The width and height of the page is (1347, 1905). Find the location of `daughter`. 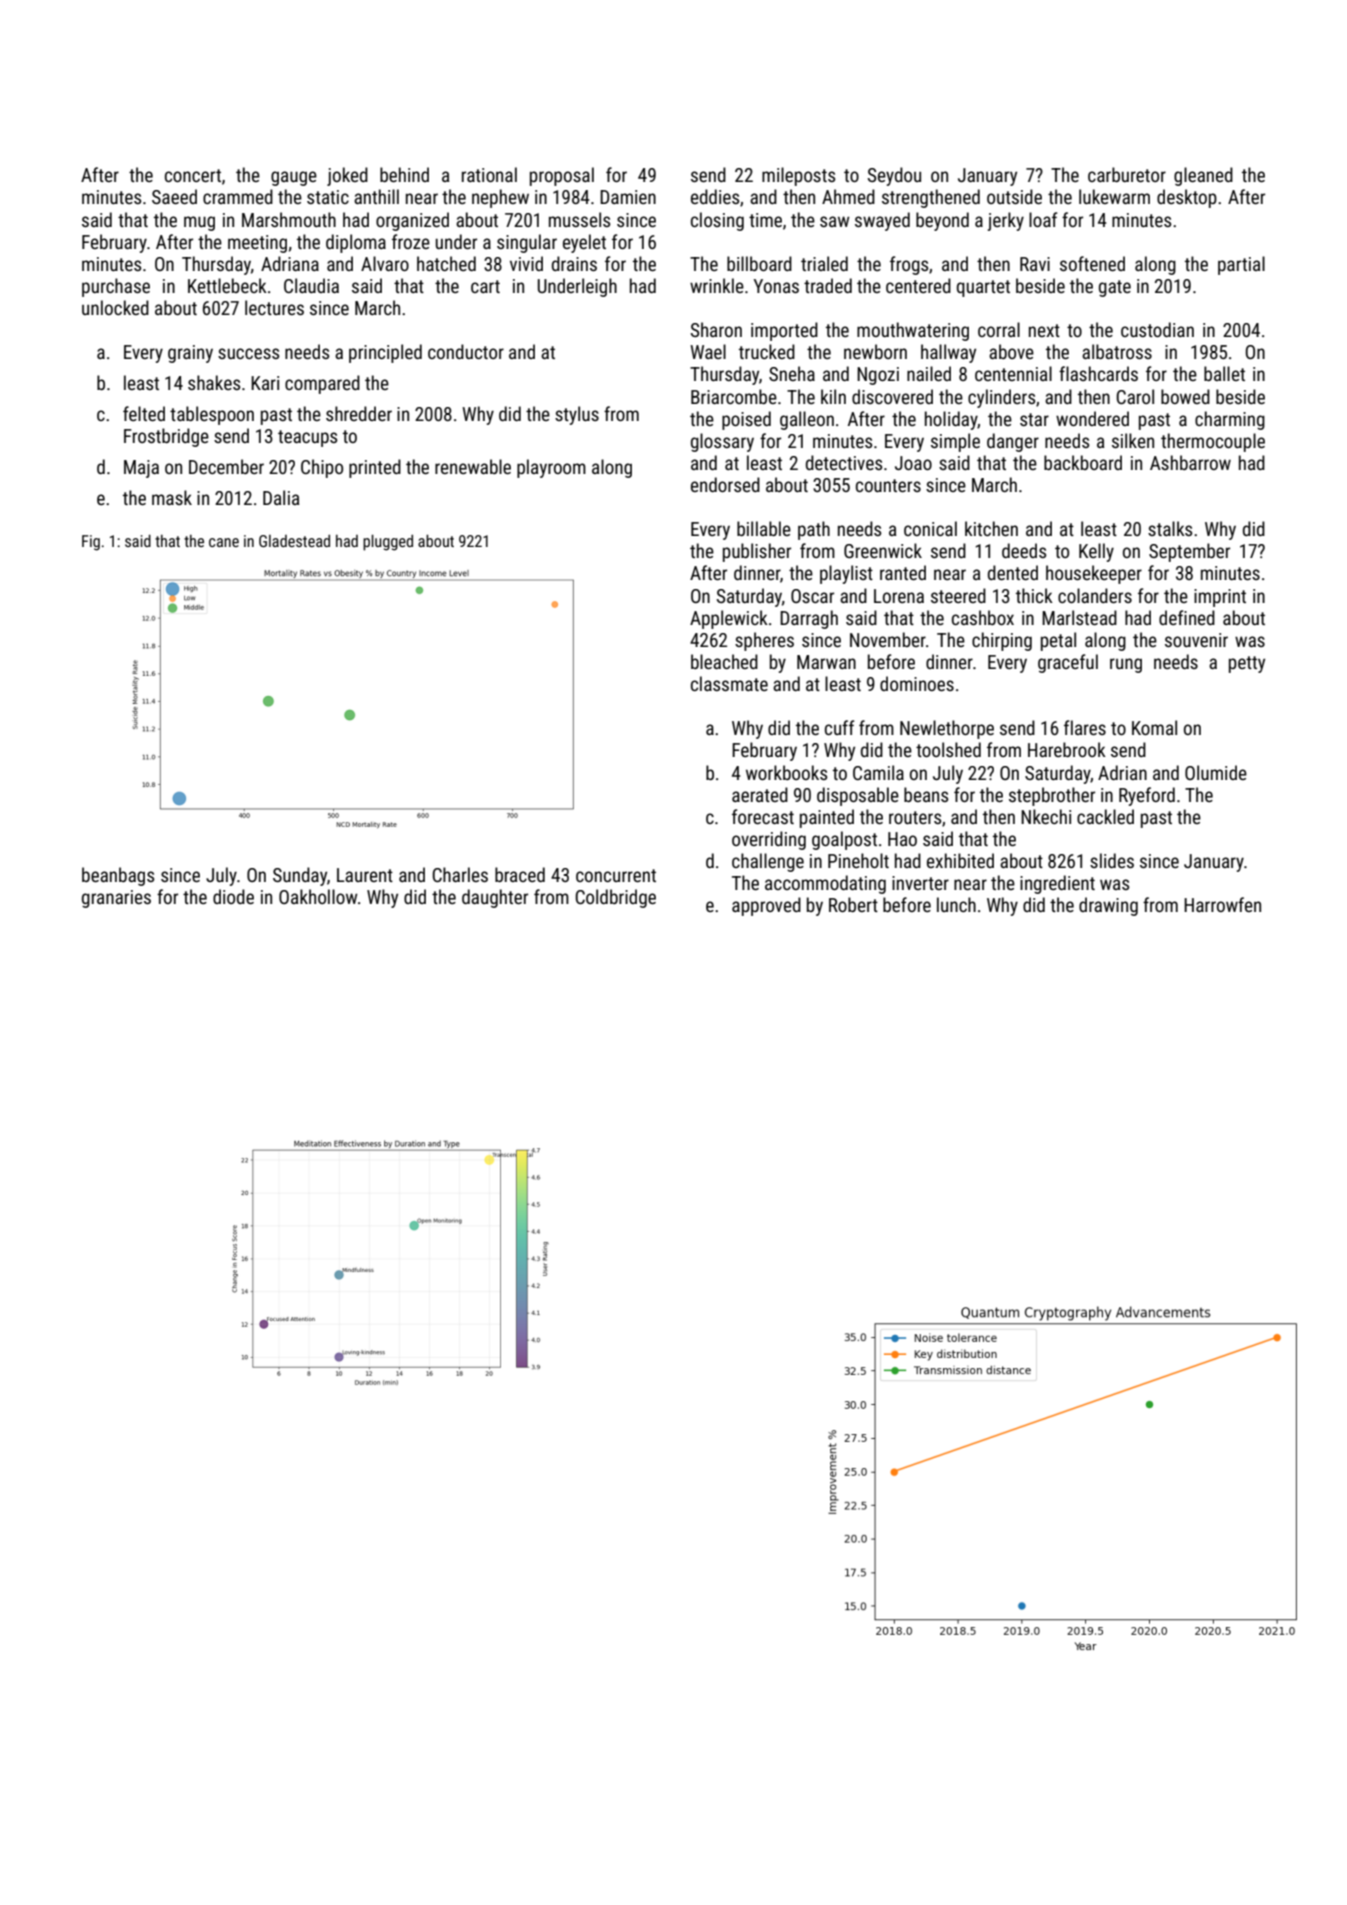

daughter is located at coordinates (495, 898).
